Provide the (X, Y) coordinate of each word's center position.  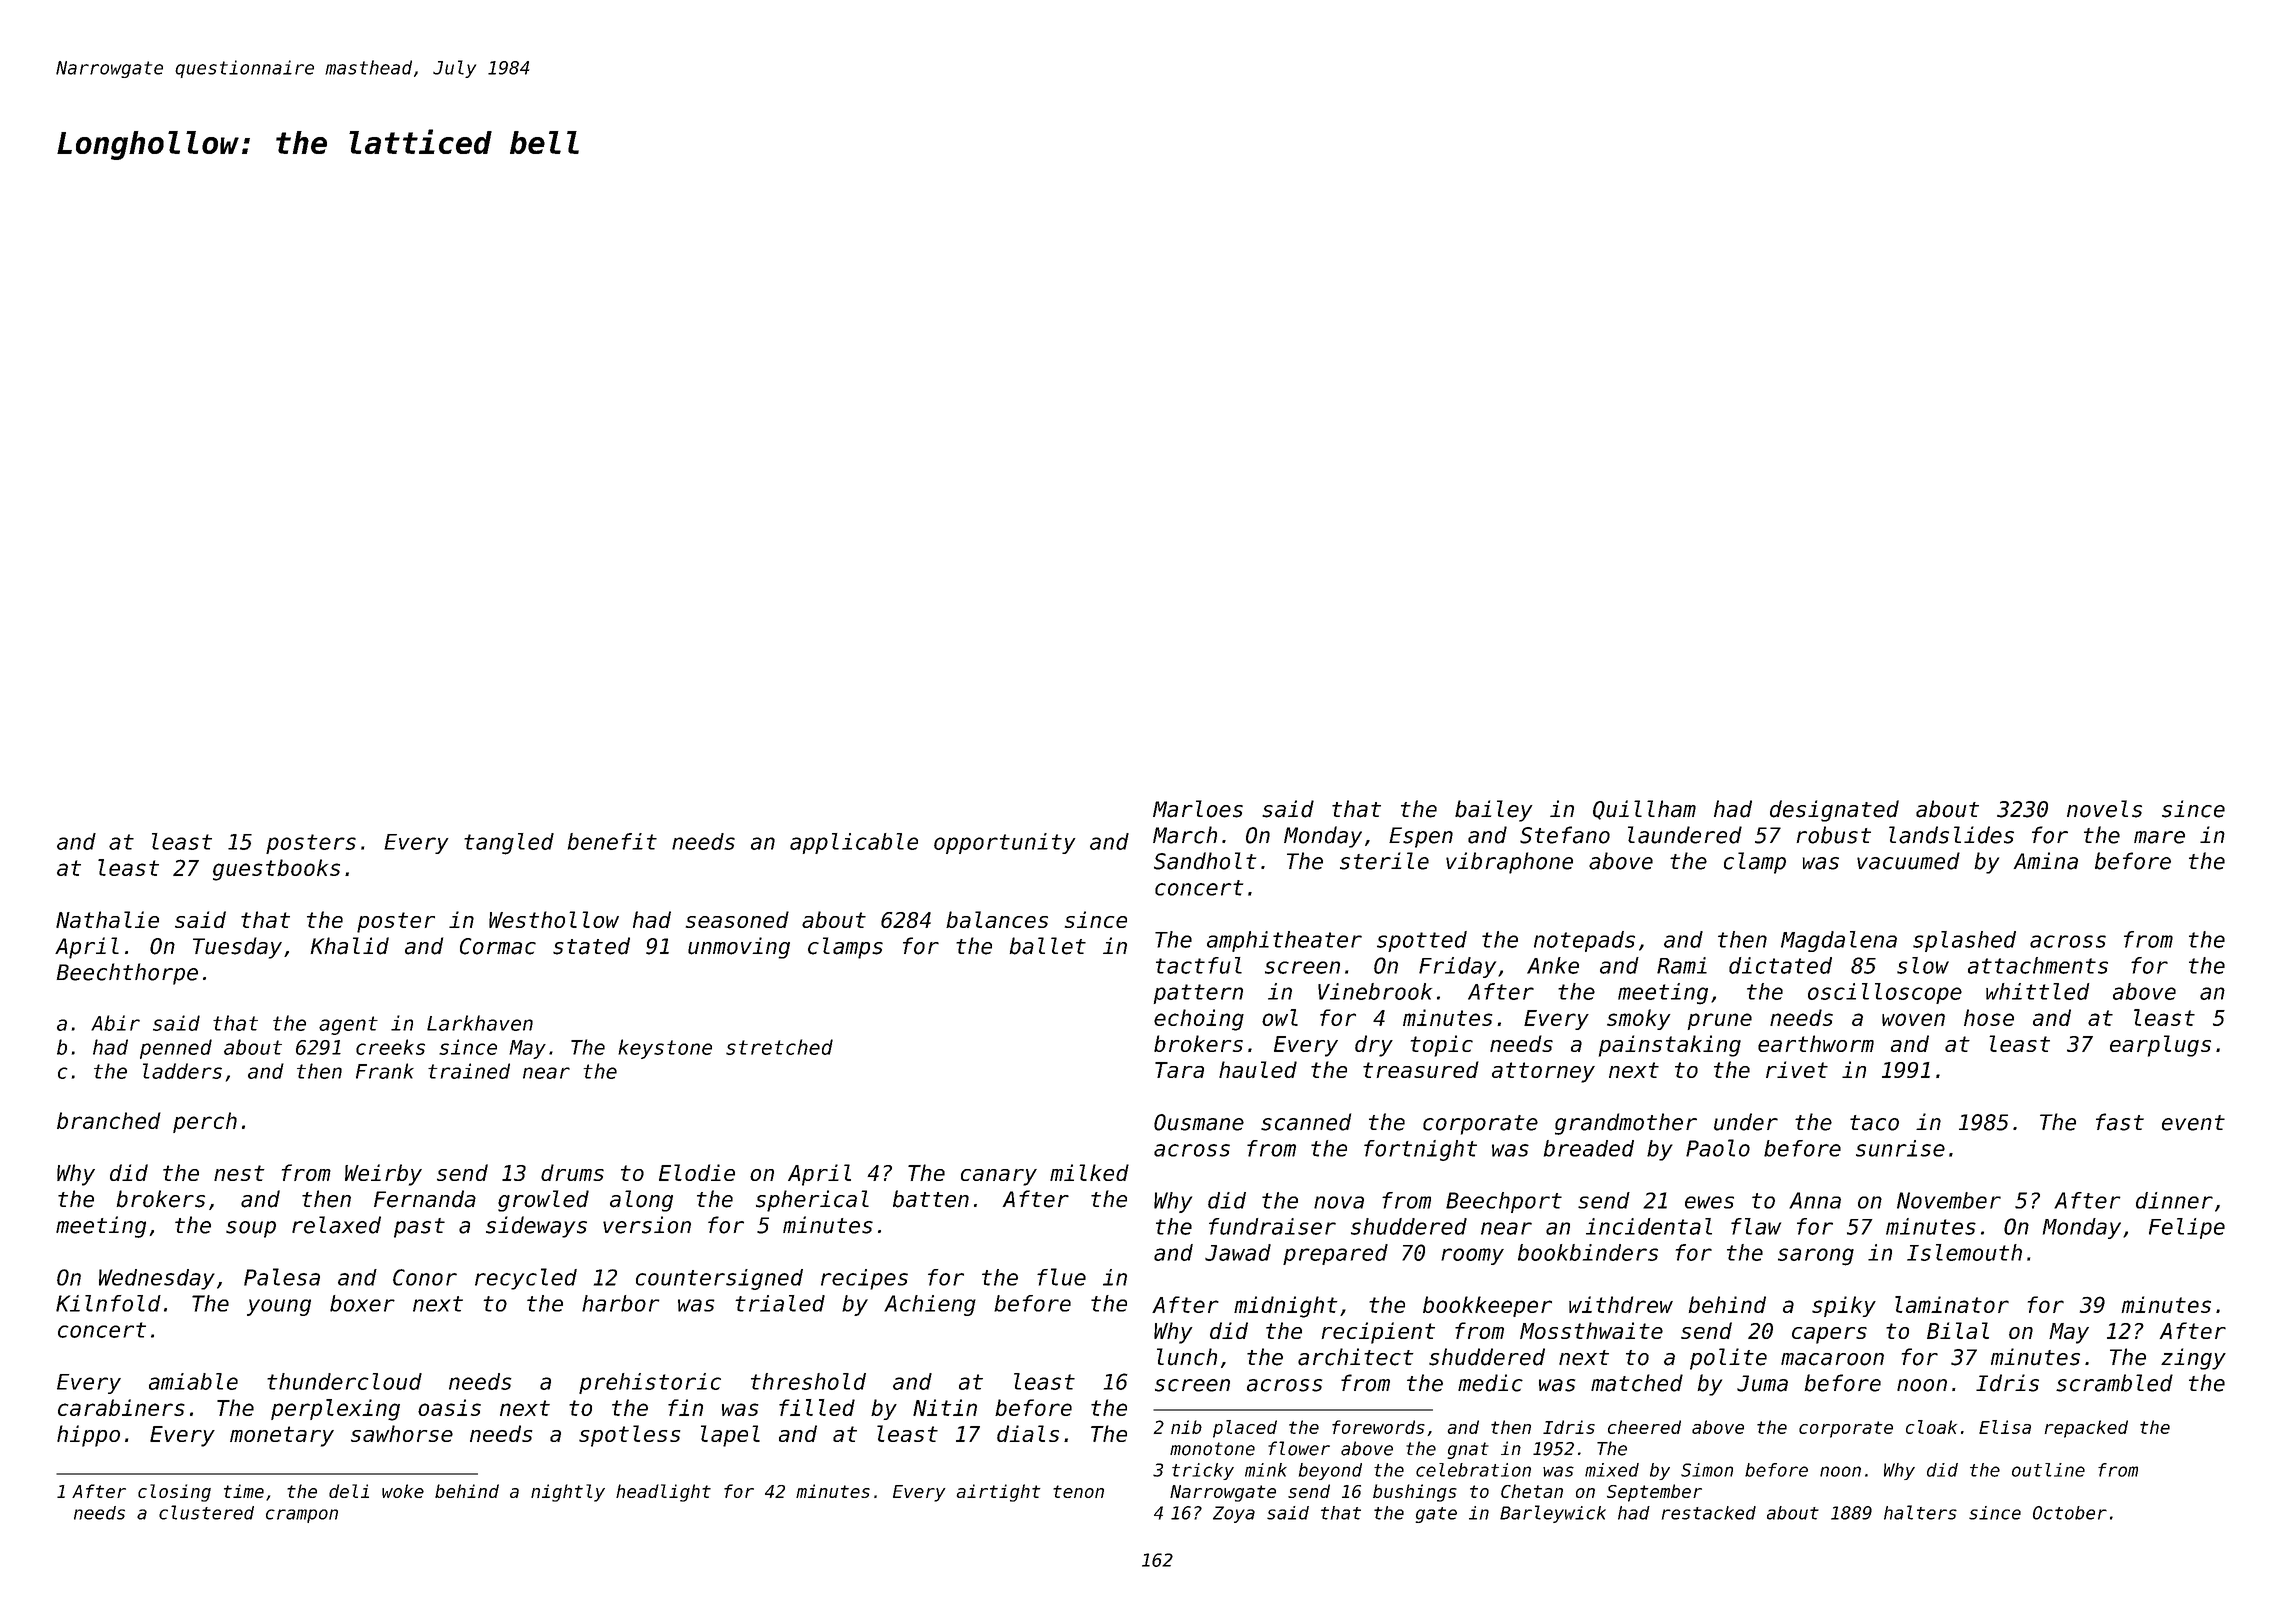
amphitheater (1284, 941)
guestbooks (276, 870)
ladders (182, 1071)
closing (174, 1493)
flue (1061, 1277)
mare (2159, 837)
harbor (621, 1303)
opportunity (1004, 843)
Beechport (1504, 1202)
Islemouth (1964, 1252)
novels (2104, 809)
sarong (1816, 1257)
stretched (779, 1047)
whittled (2037, 991)
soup (251, 1229)
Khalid (350, 946)
